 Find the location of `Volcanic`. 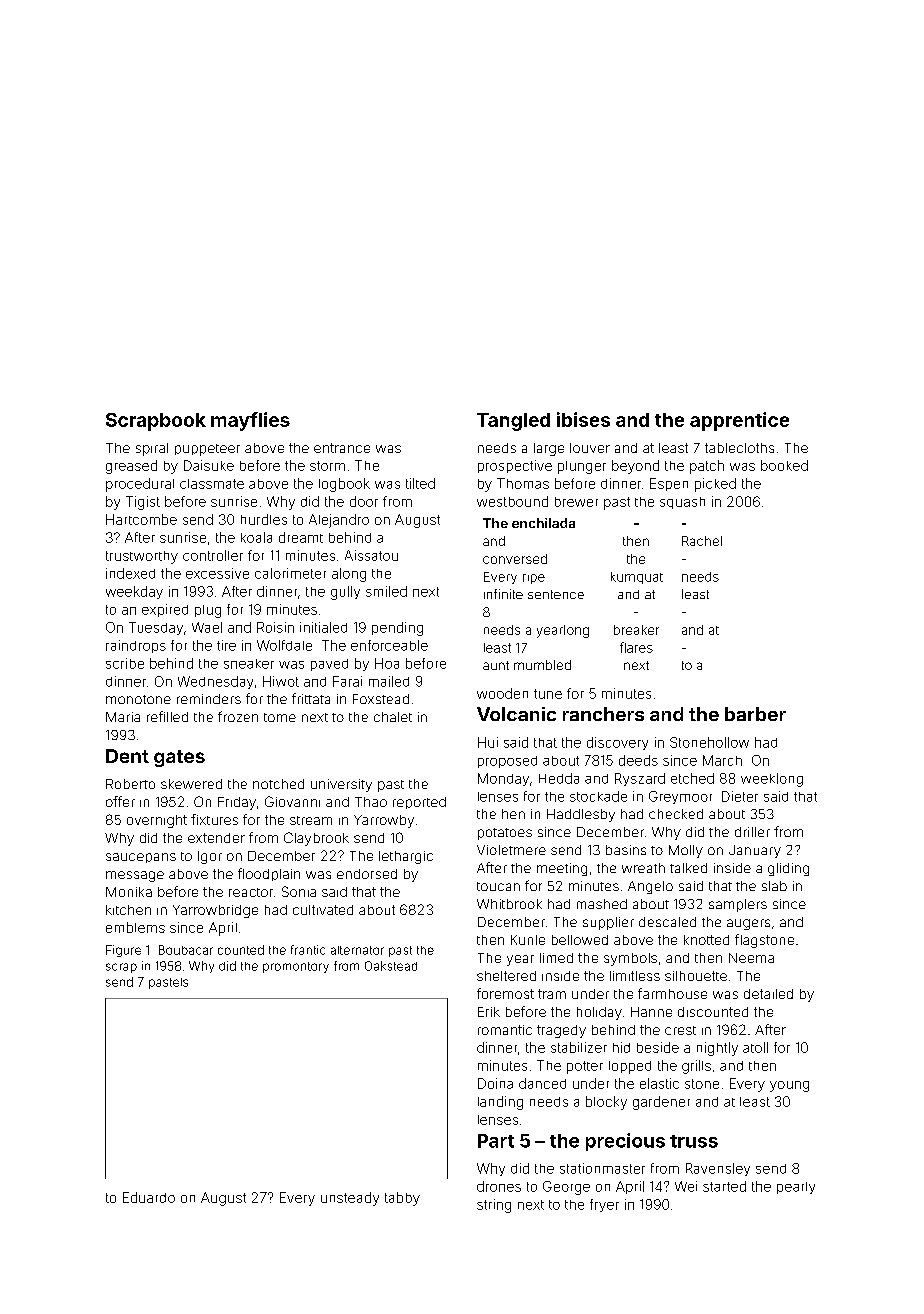

Volcanic is located at coordinates (516, 714).
